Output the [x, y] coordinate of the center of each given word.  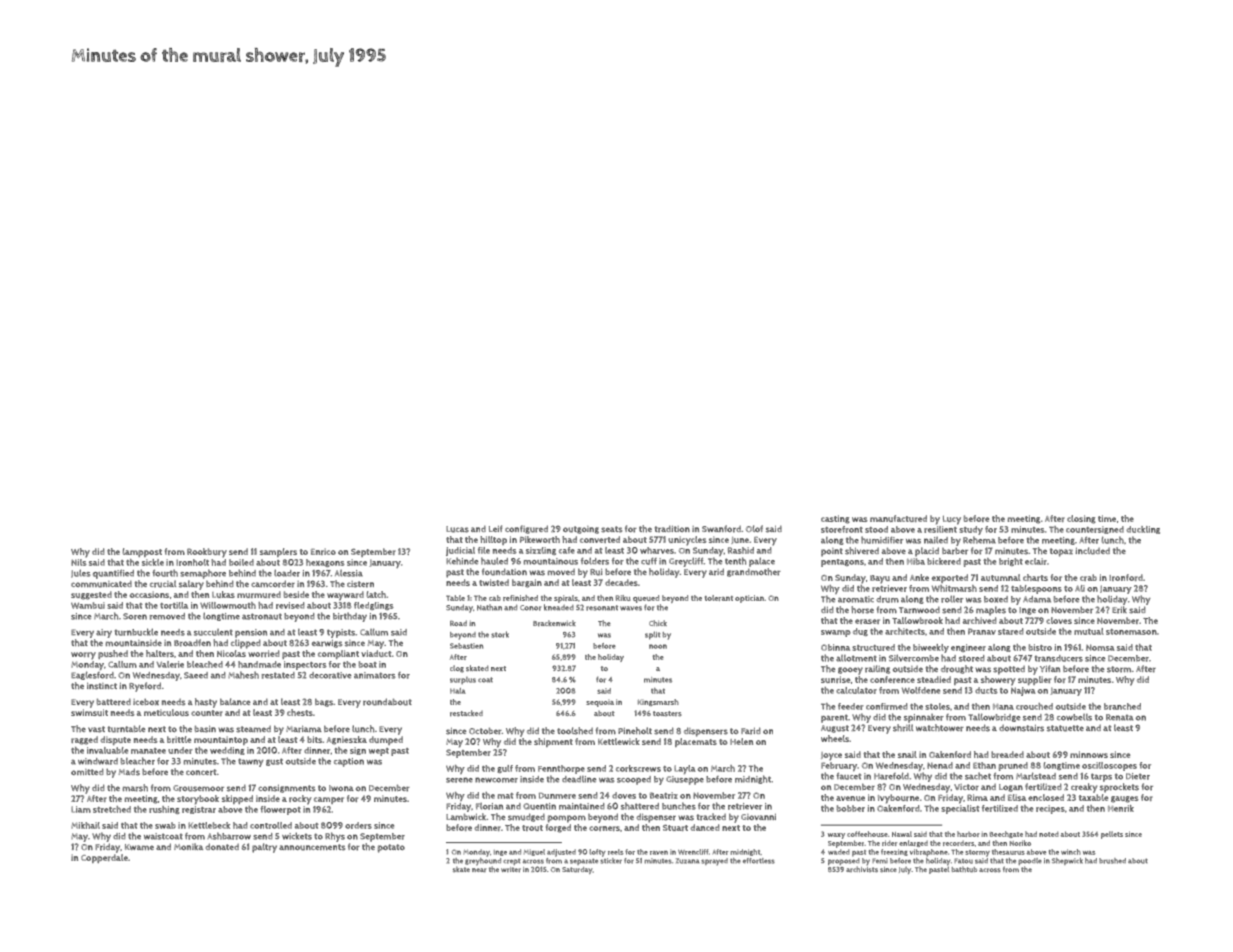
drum [888, 599]
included [1093, 551]
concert [201, 772]
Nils [79, 562]
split [652, 635]
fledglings [374, 606]
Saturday [577, 870]
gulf [505, 769]
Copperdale [104, 858]
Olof [754, 528]
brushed [1112, 861]
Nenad [940, 765]
